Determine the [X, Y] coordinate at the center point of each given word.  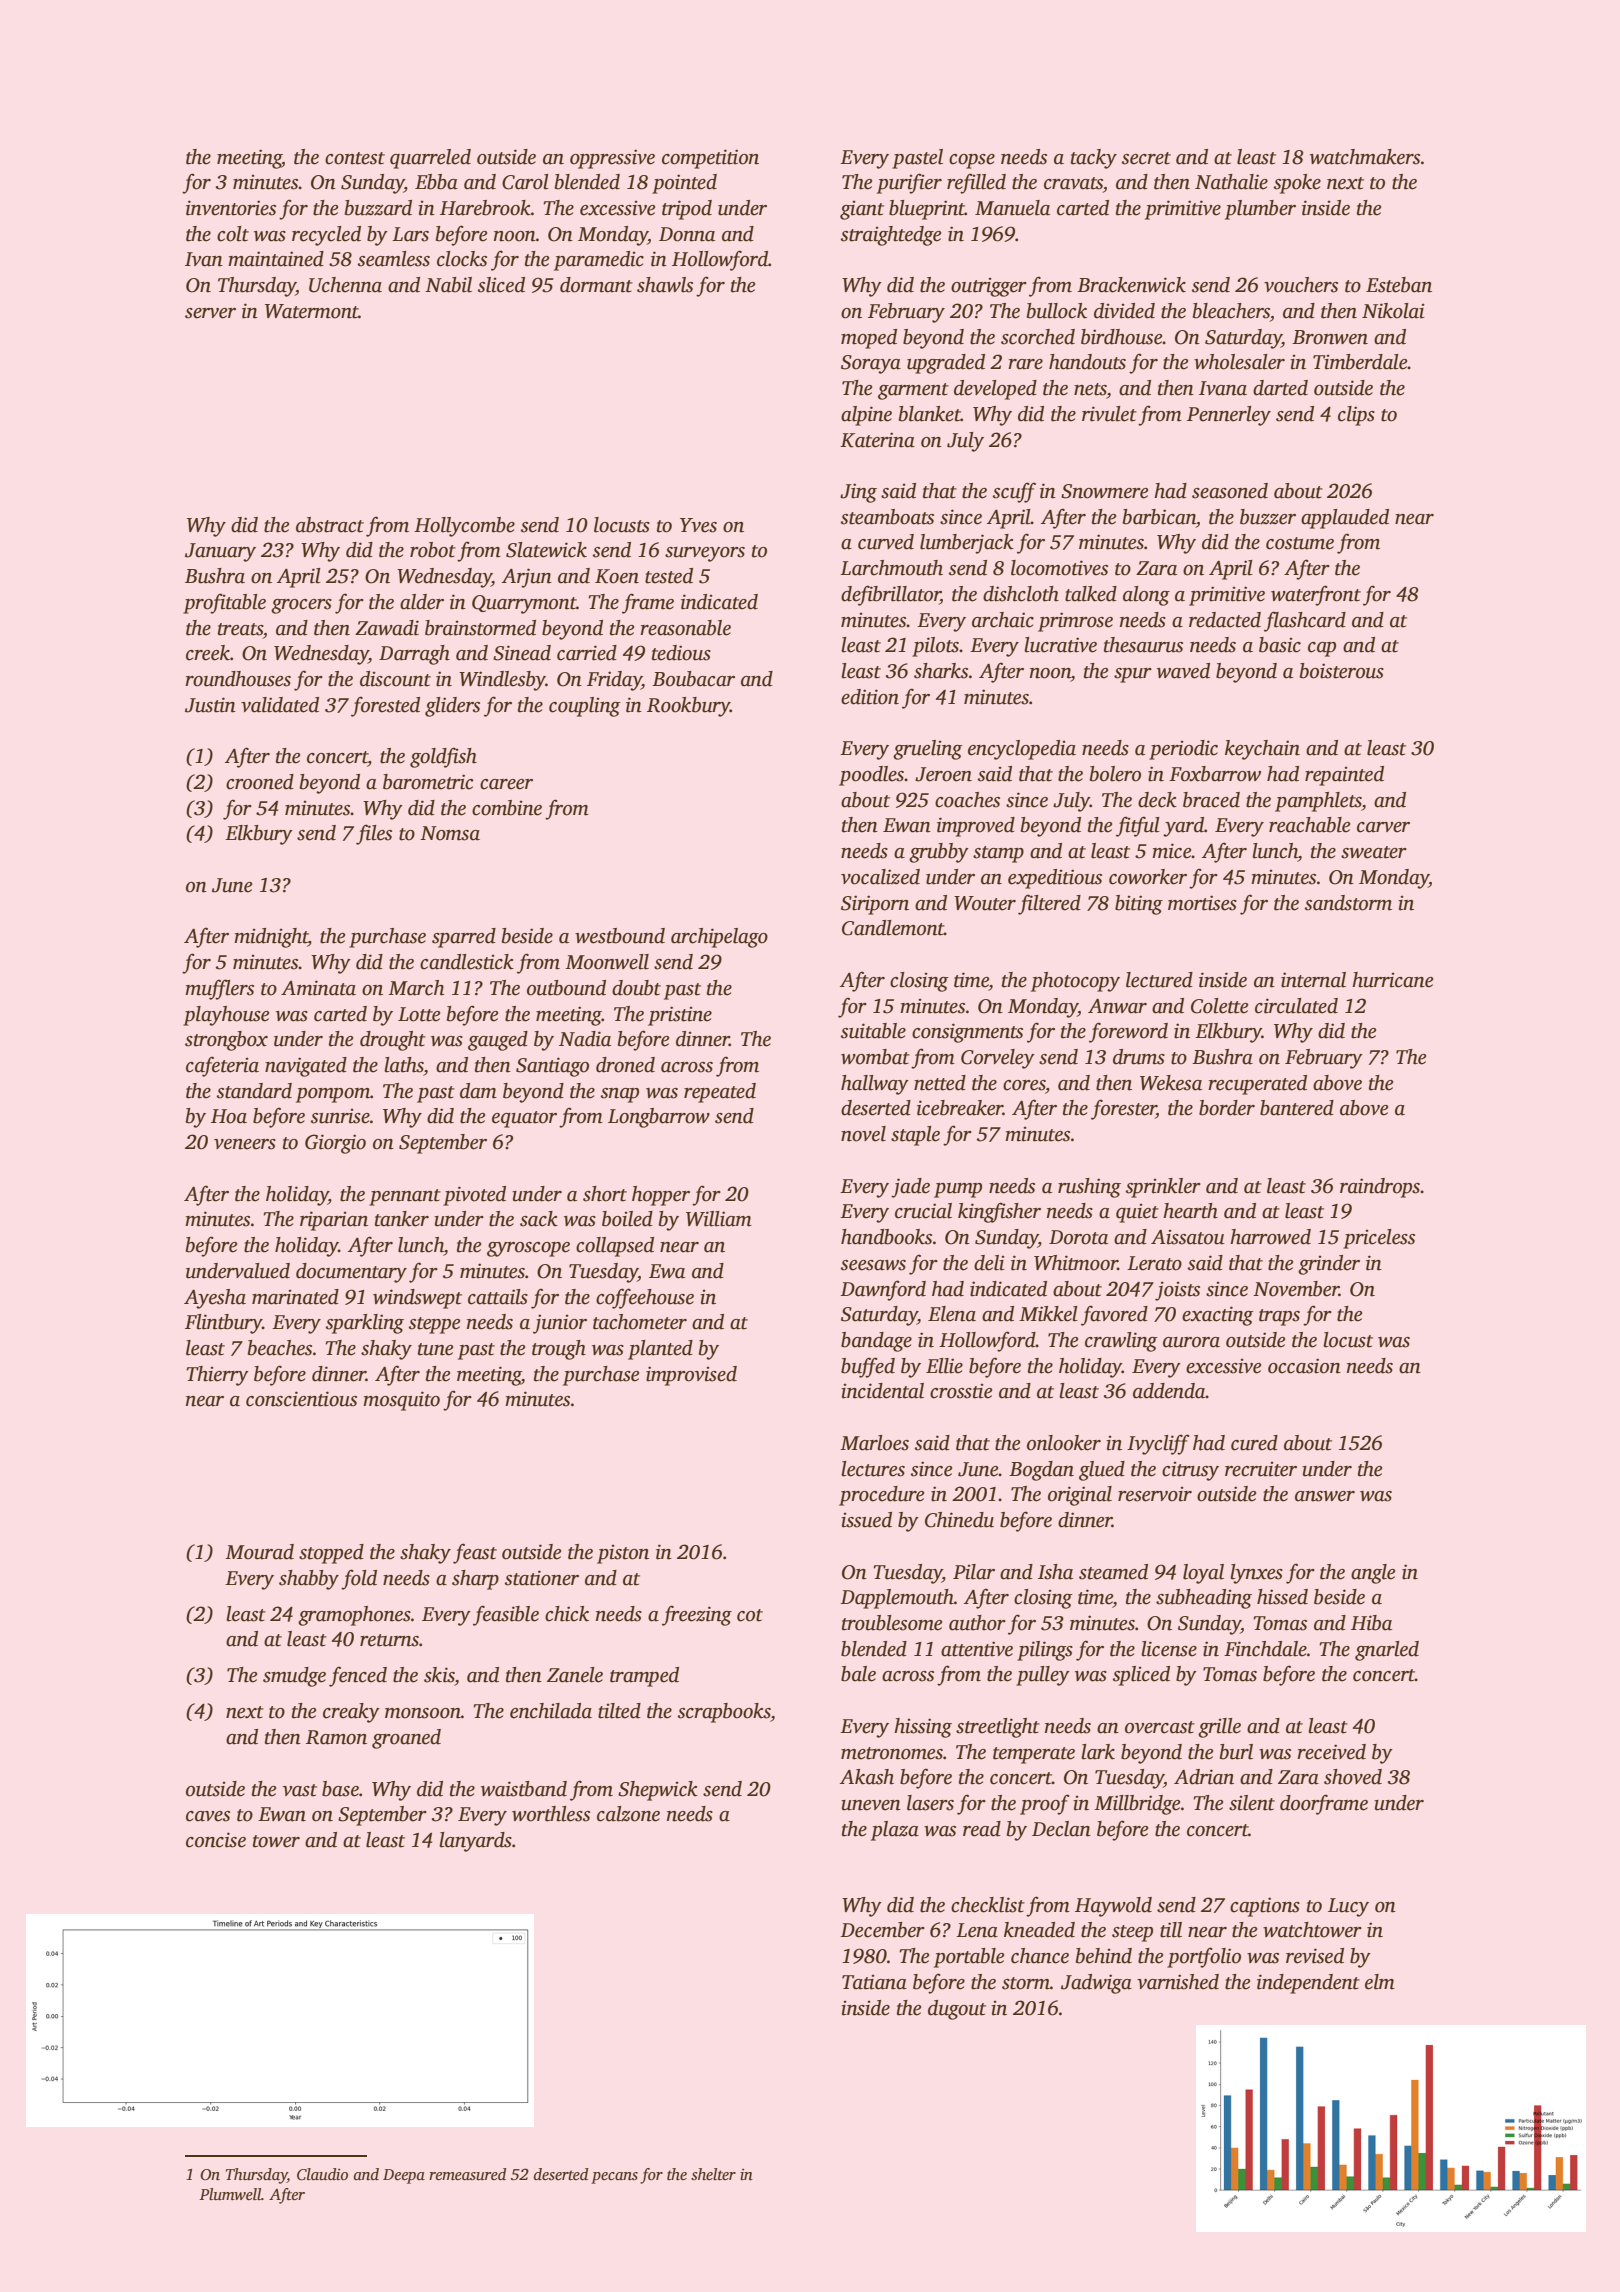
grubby [939, 853]
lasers [930, 1803]
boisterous [1342, 671]
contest [355, 158]
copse [972, 161]
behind [1104, 1956]
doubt [636, 988]
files [374, 834]
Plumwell [230, 2194]
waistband [524, 1789]
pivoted [474, 1196]
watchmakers [1365, 157]
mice [1172, 851]
